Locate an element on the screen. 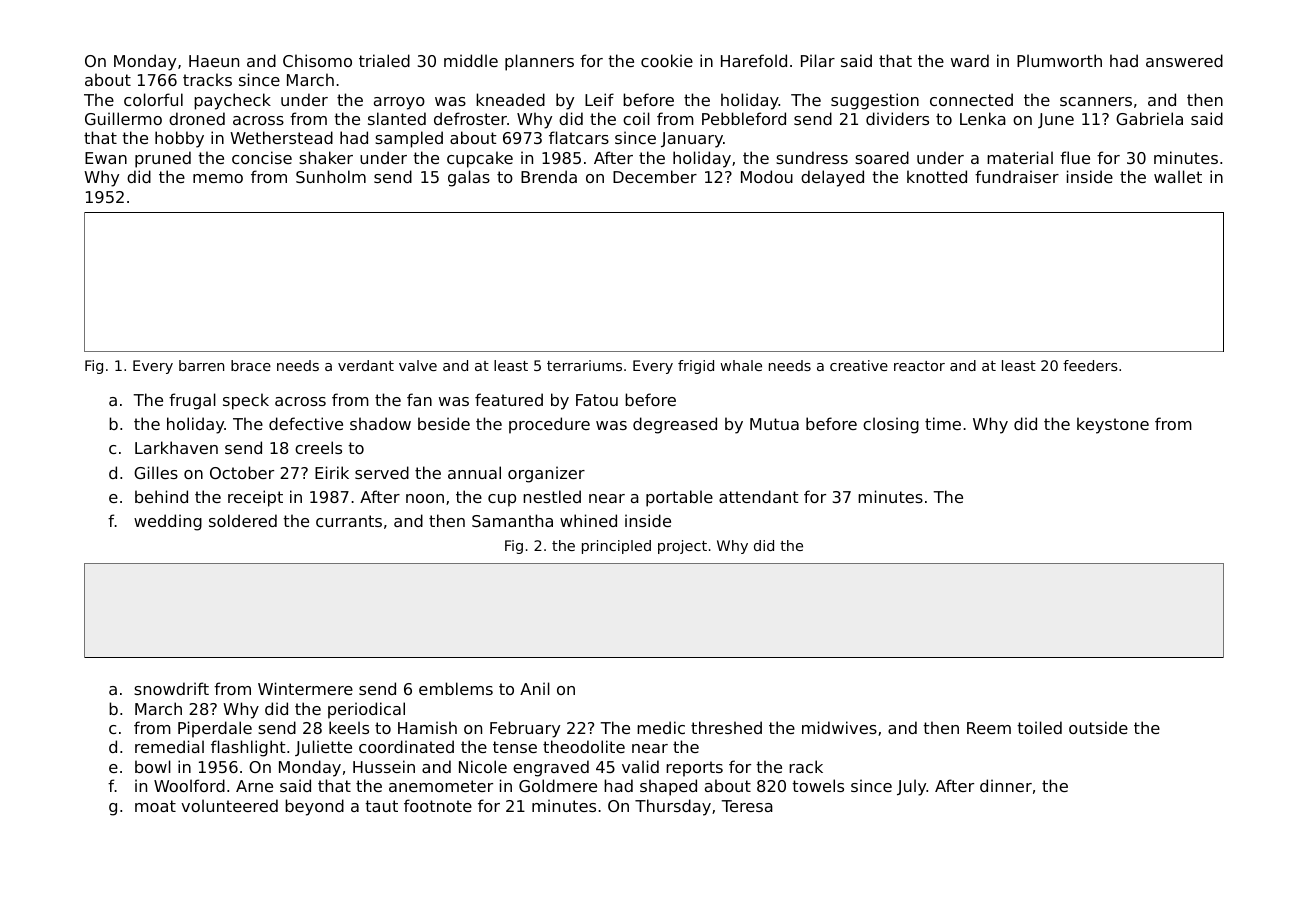  Teresa is located at coordinates (747, 806).
